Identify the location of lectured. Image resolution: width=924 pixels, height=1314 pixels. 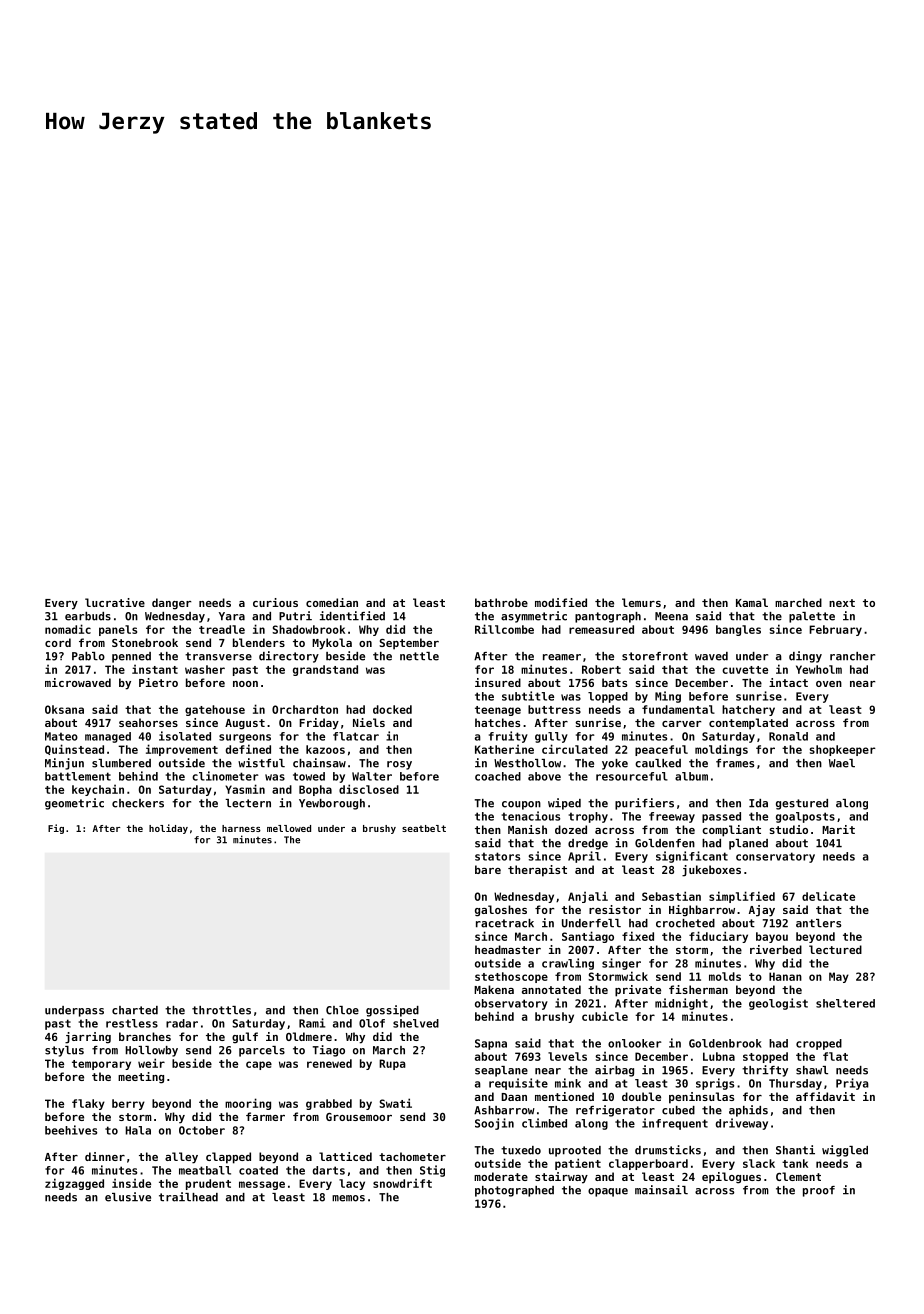
(835, 949).
